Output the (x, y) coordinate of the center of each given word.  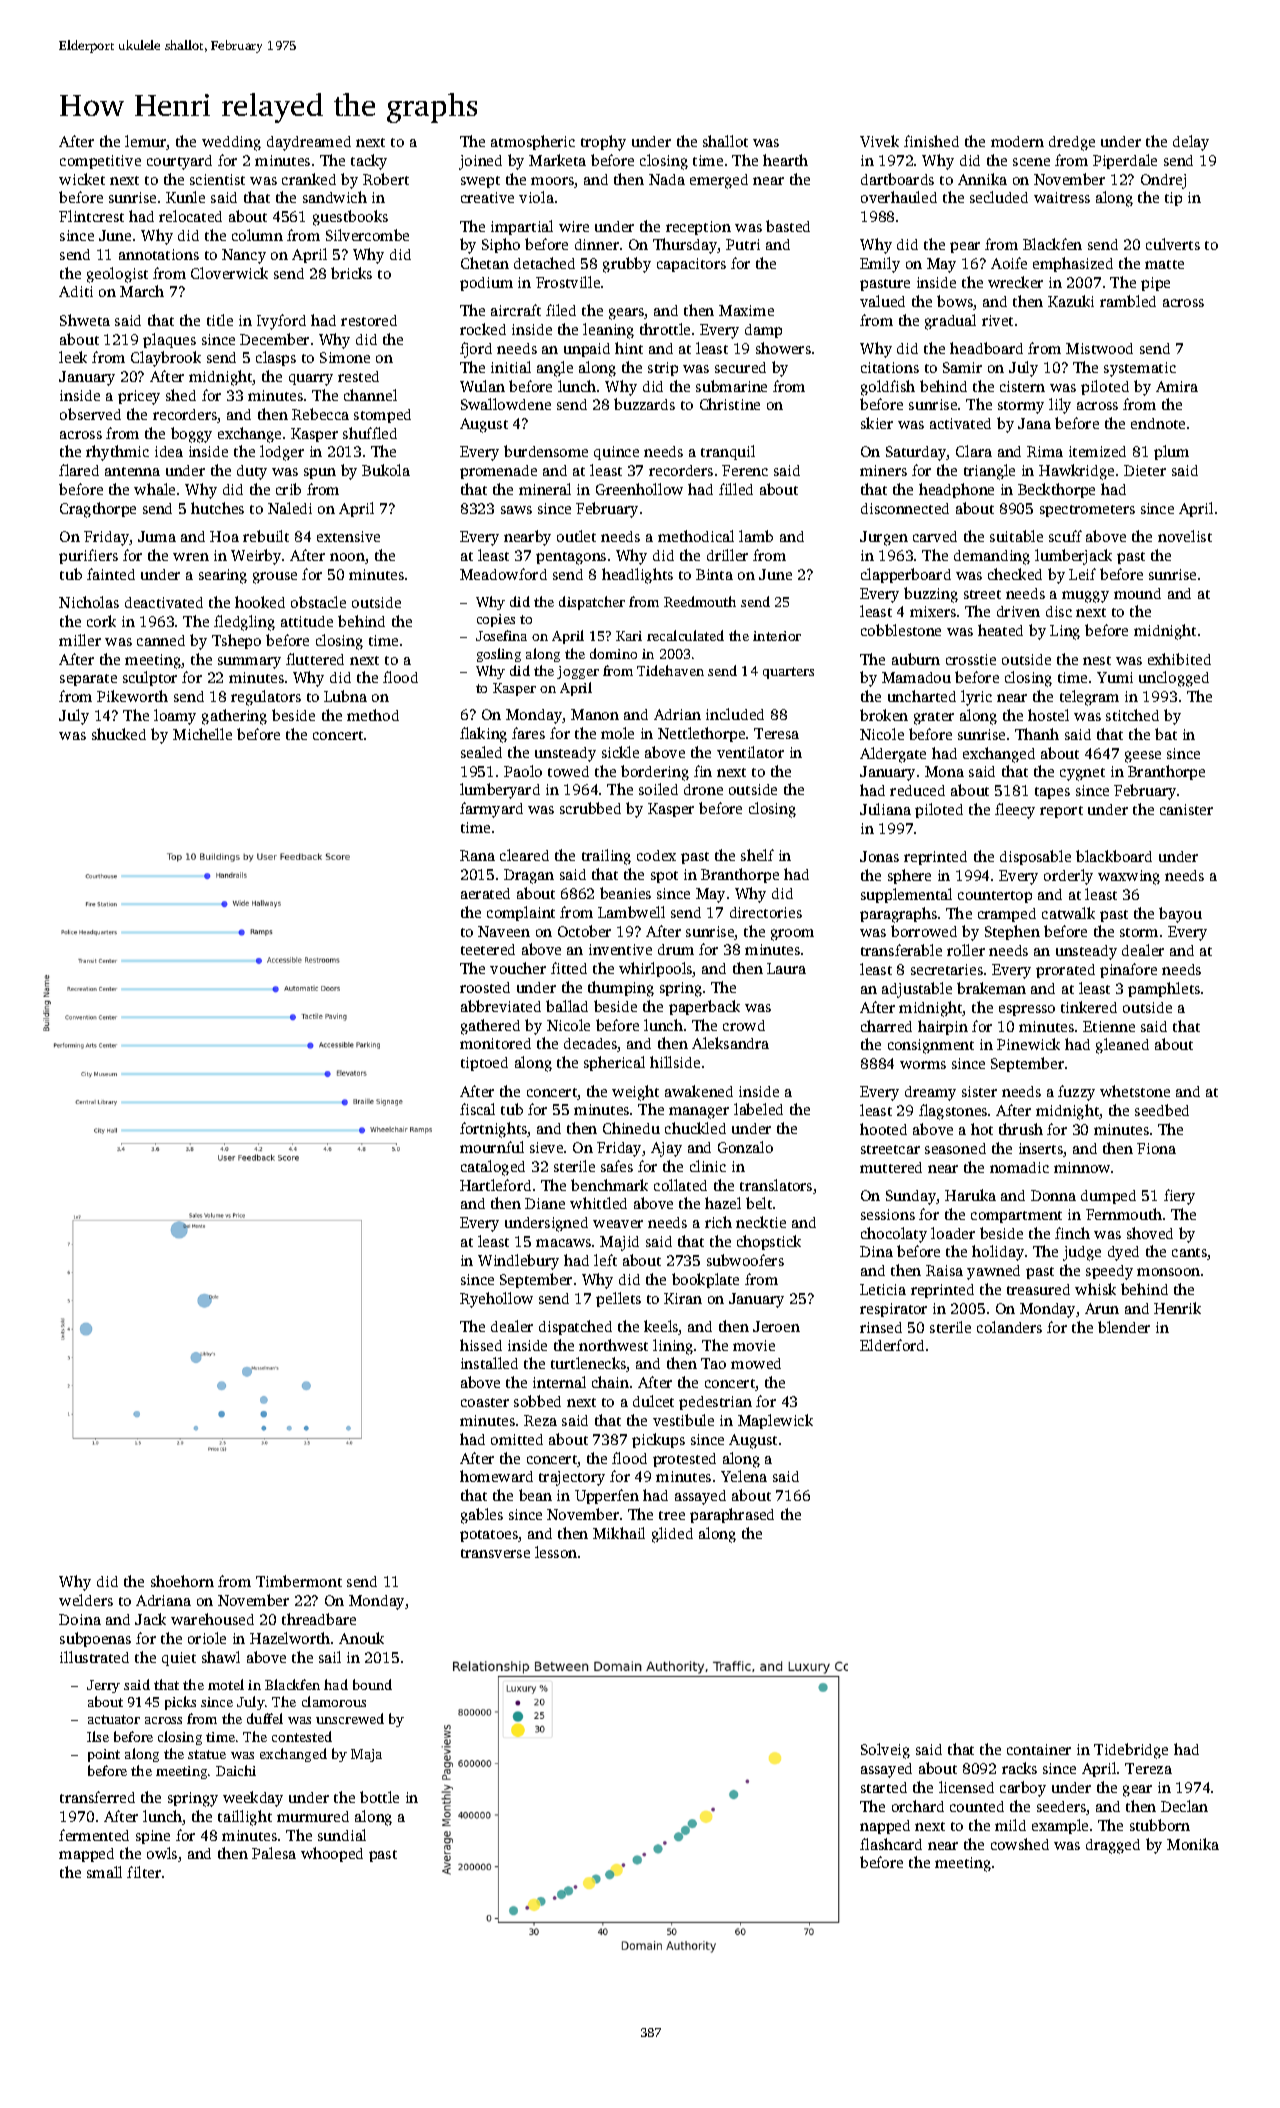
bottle (379, 1797)
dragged (1113, 1846)
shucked (119, 734)
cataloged (493, 1168)
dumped (1108, 1197)
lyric (976, 698)
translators (776, 1185)
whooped (332, 1854)
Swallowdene (506, 404)
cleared (524, 855)
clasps (276, 358)
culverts (1173, 244)
